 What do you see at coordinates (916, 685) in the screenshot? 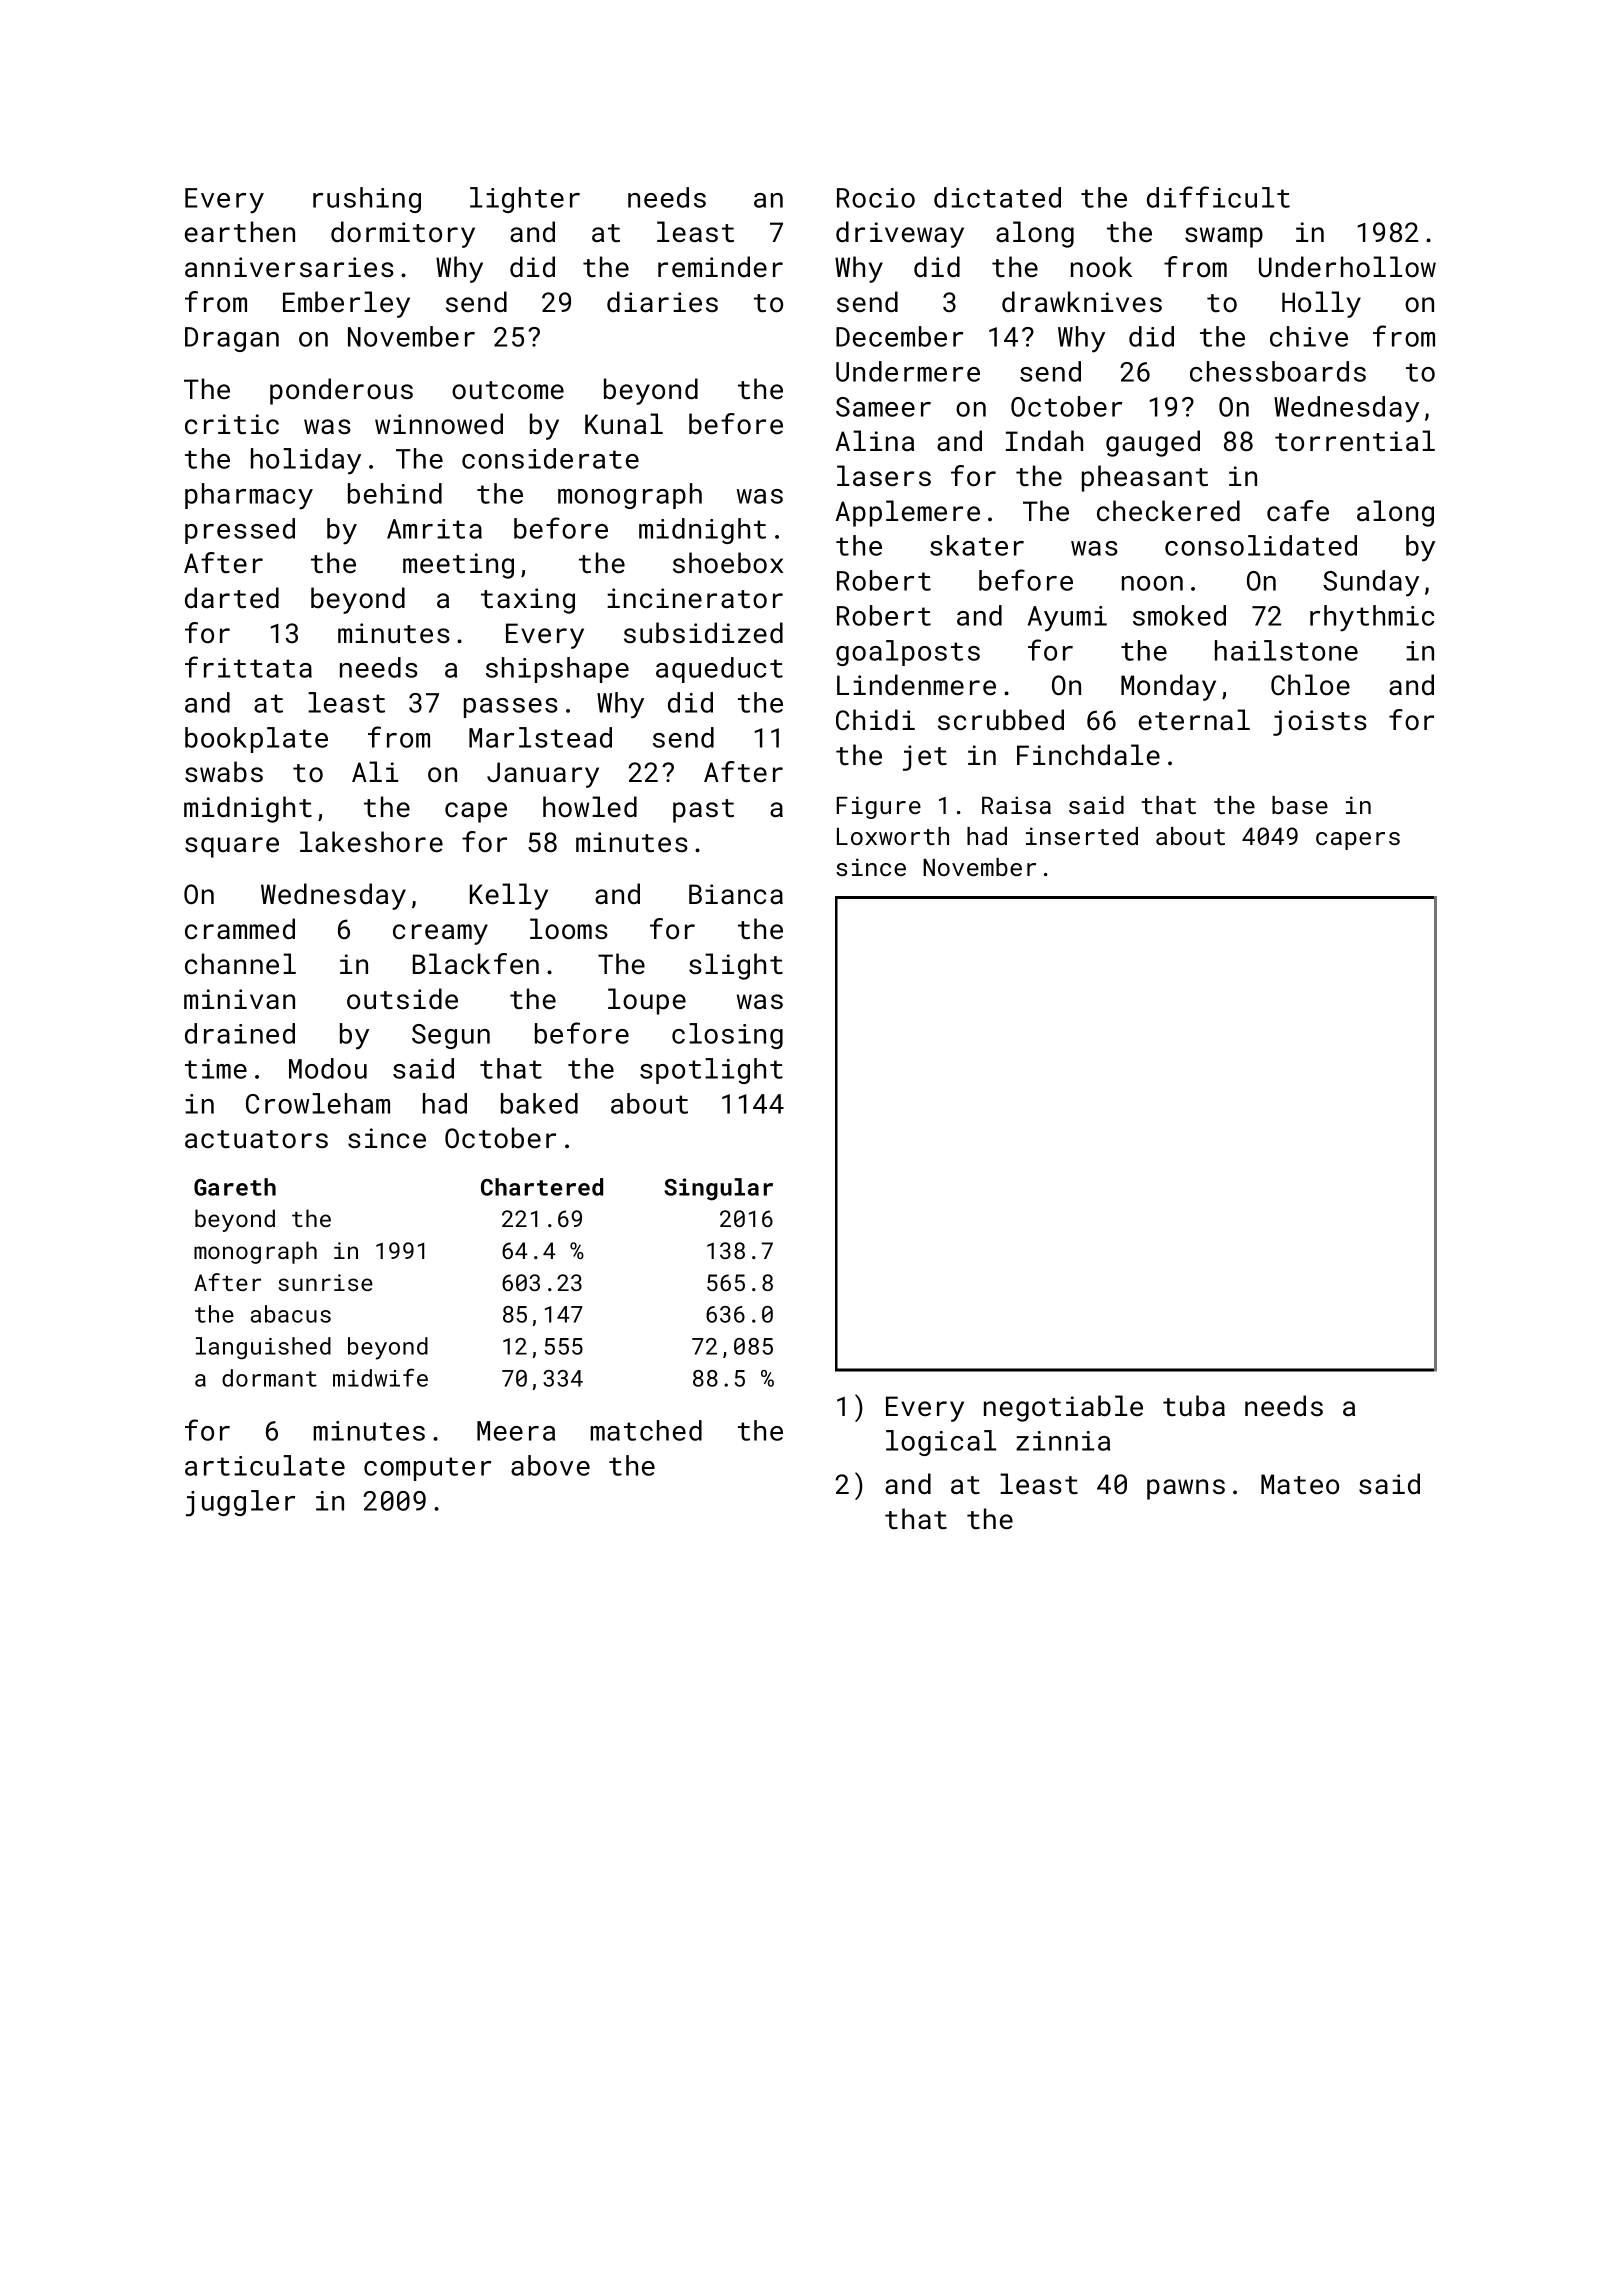
I see `Lindenmere` at bounding box center [916, 685].
